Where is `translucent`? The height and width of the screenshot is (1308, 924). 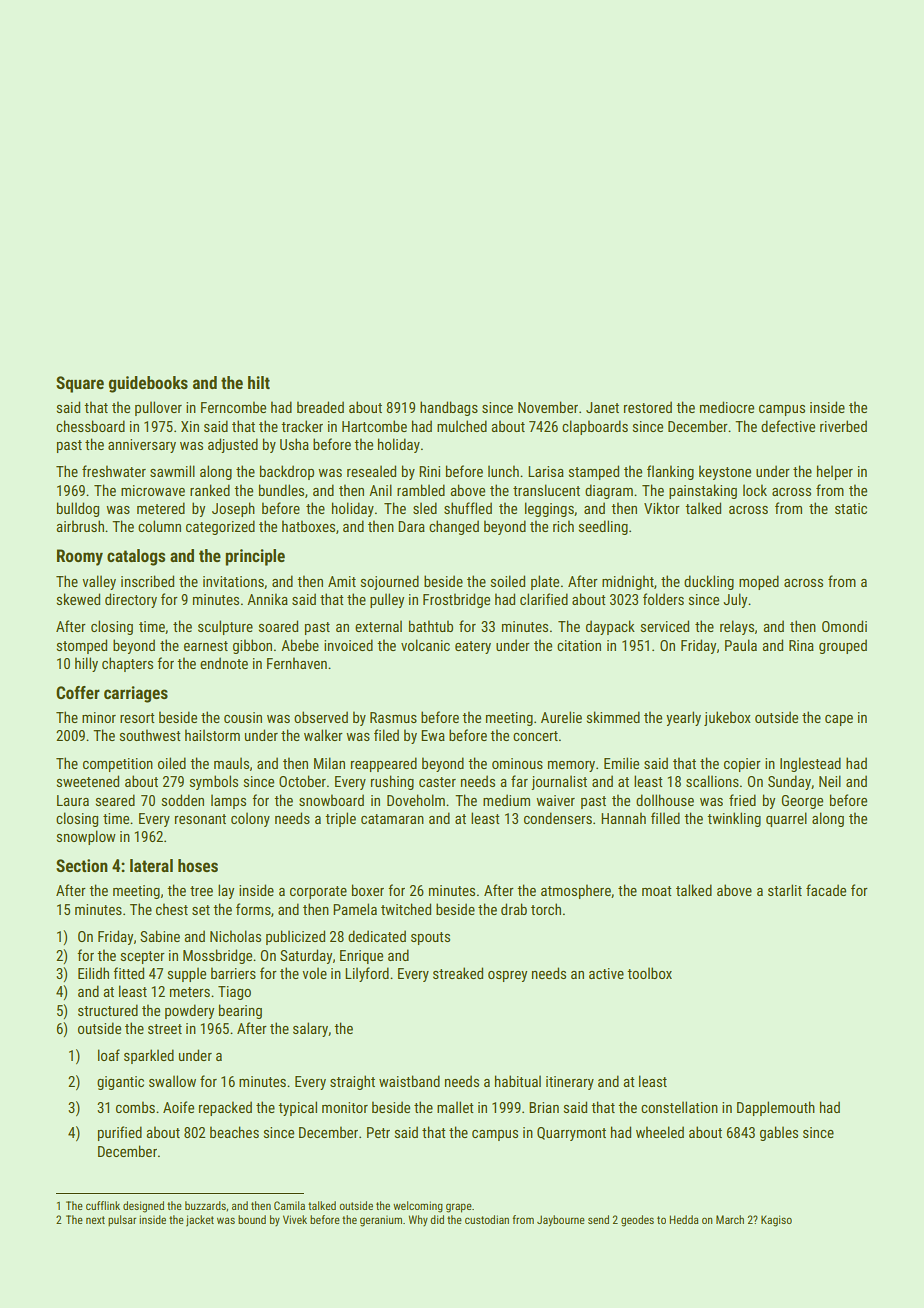 translucent is located at coordinates (546, 490).
